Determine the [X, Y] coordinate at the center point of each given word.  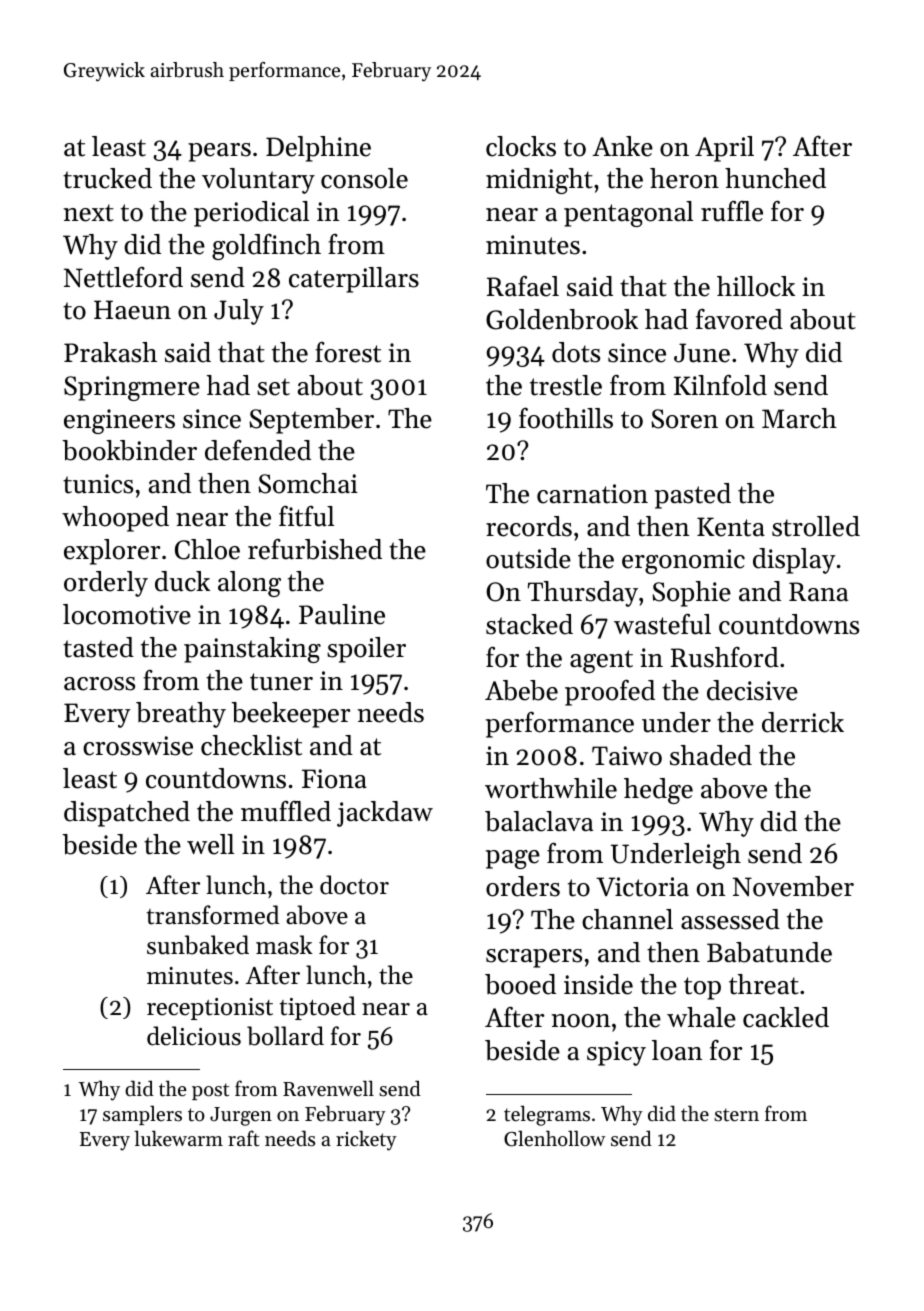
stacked [529, 624]
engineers [119, 421]
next [89, 213]
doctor [354, 885]
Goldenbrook [562, 319]
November [793, 886]
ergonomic [683, 561]
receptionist [210, 1009]
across [99, 684]
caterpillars [354, 280]
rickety [366, 1140]
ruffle [732, 211]
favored [739, 319]
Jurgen [241, 1116]
